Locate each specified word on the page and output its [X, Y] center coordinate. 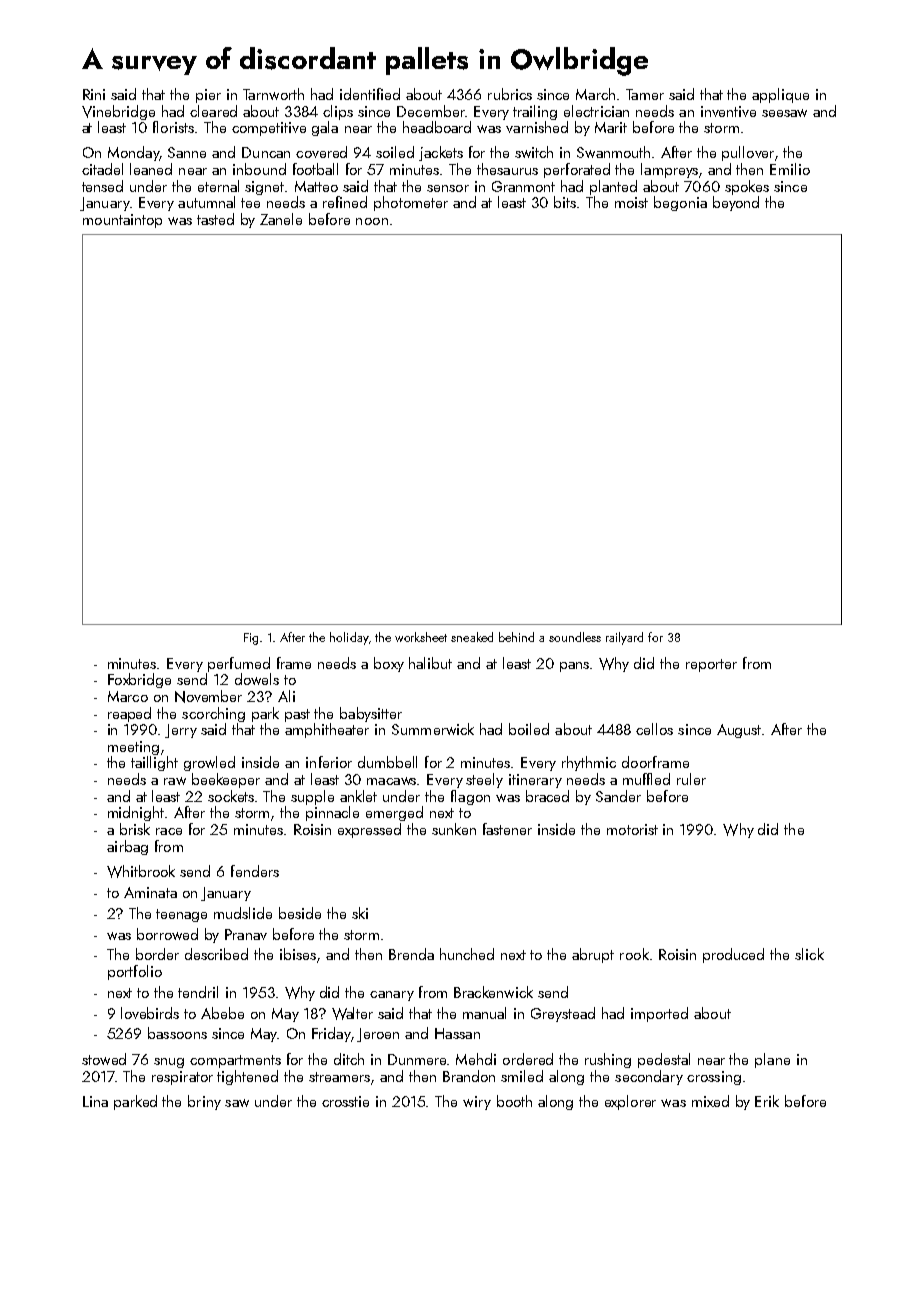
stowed [104, 1059]
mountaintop [122, 221]
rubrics [510, 94]
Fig [251, 639]
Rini [94, 94]
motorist [632, 829]
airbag [127, 847]
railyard [624, 638]
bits [565, 202]
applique [780, 95]
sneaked [472, 637]
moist [631, 202]
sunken [454, 829]
